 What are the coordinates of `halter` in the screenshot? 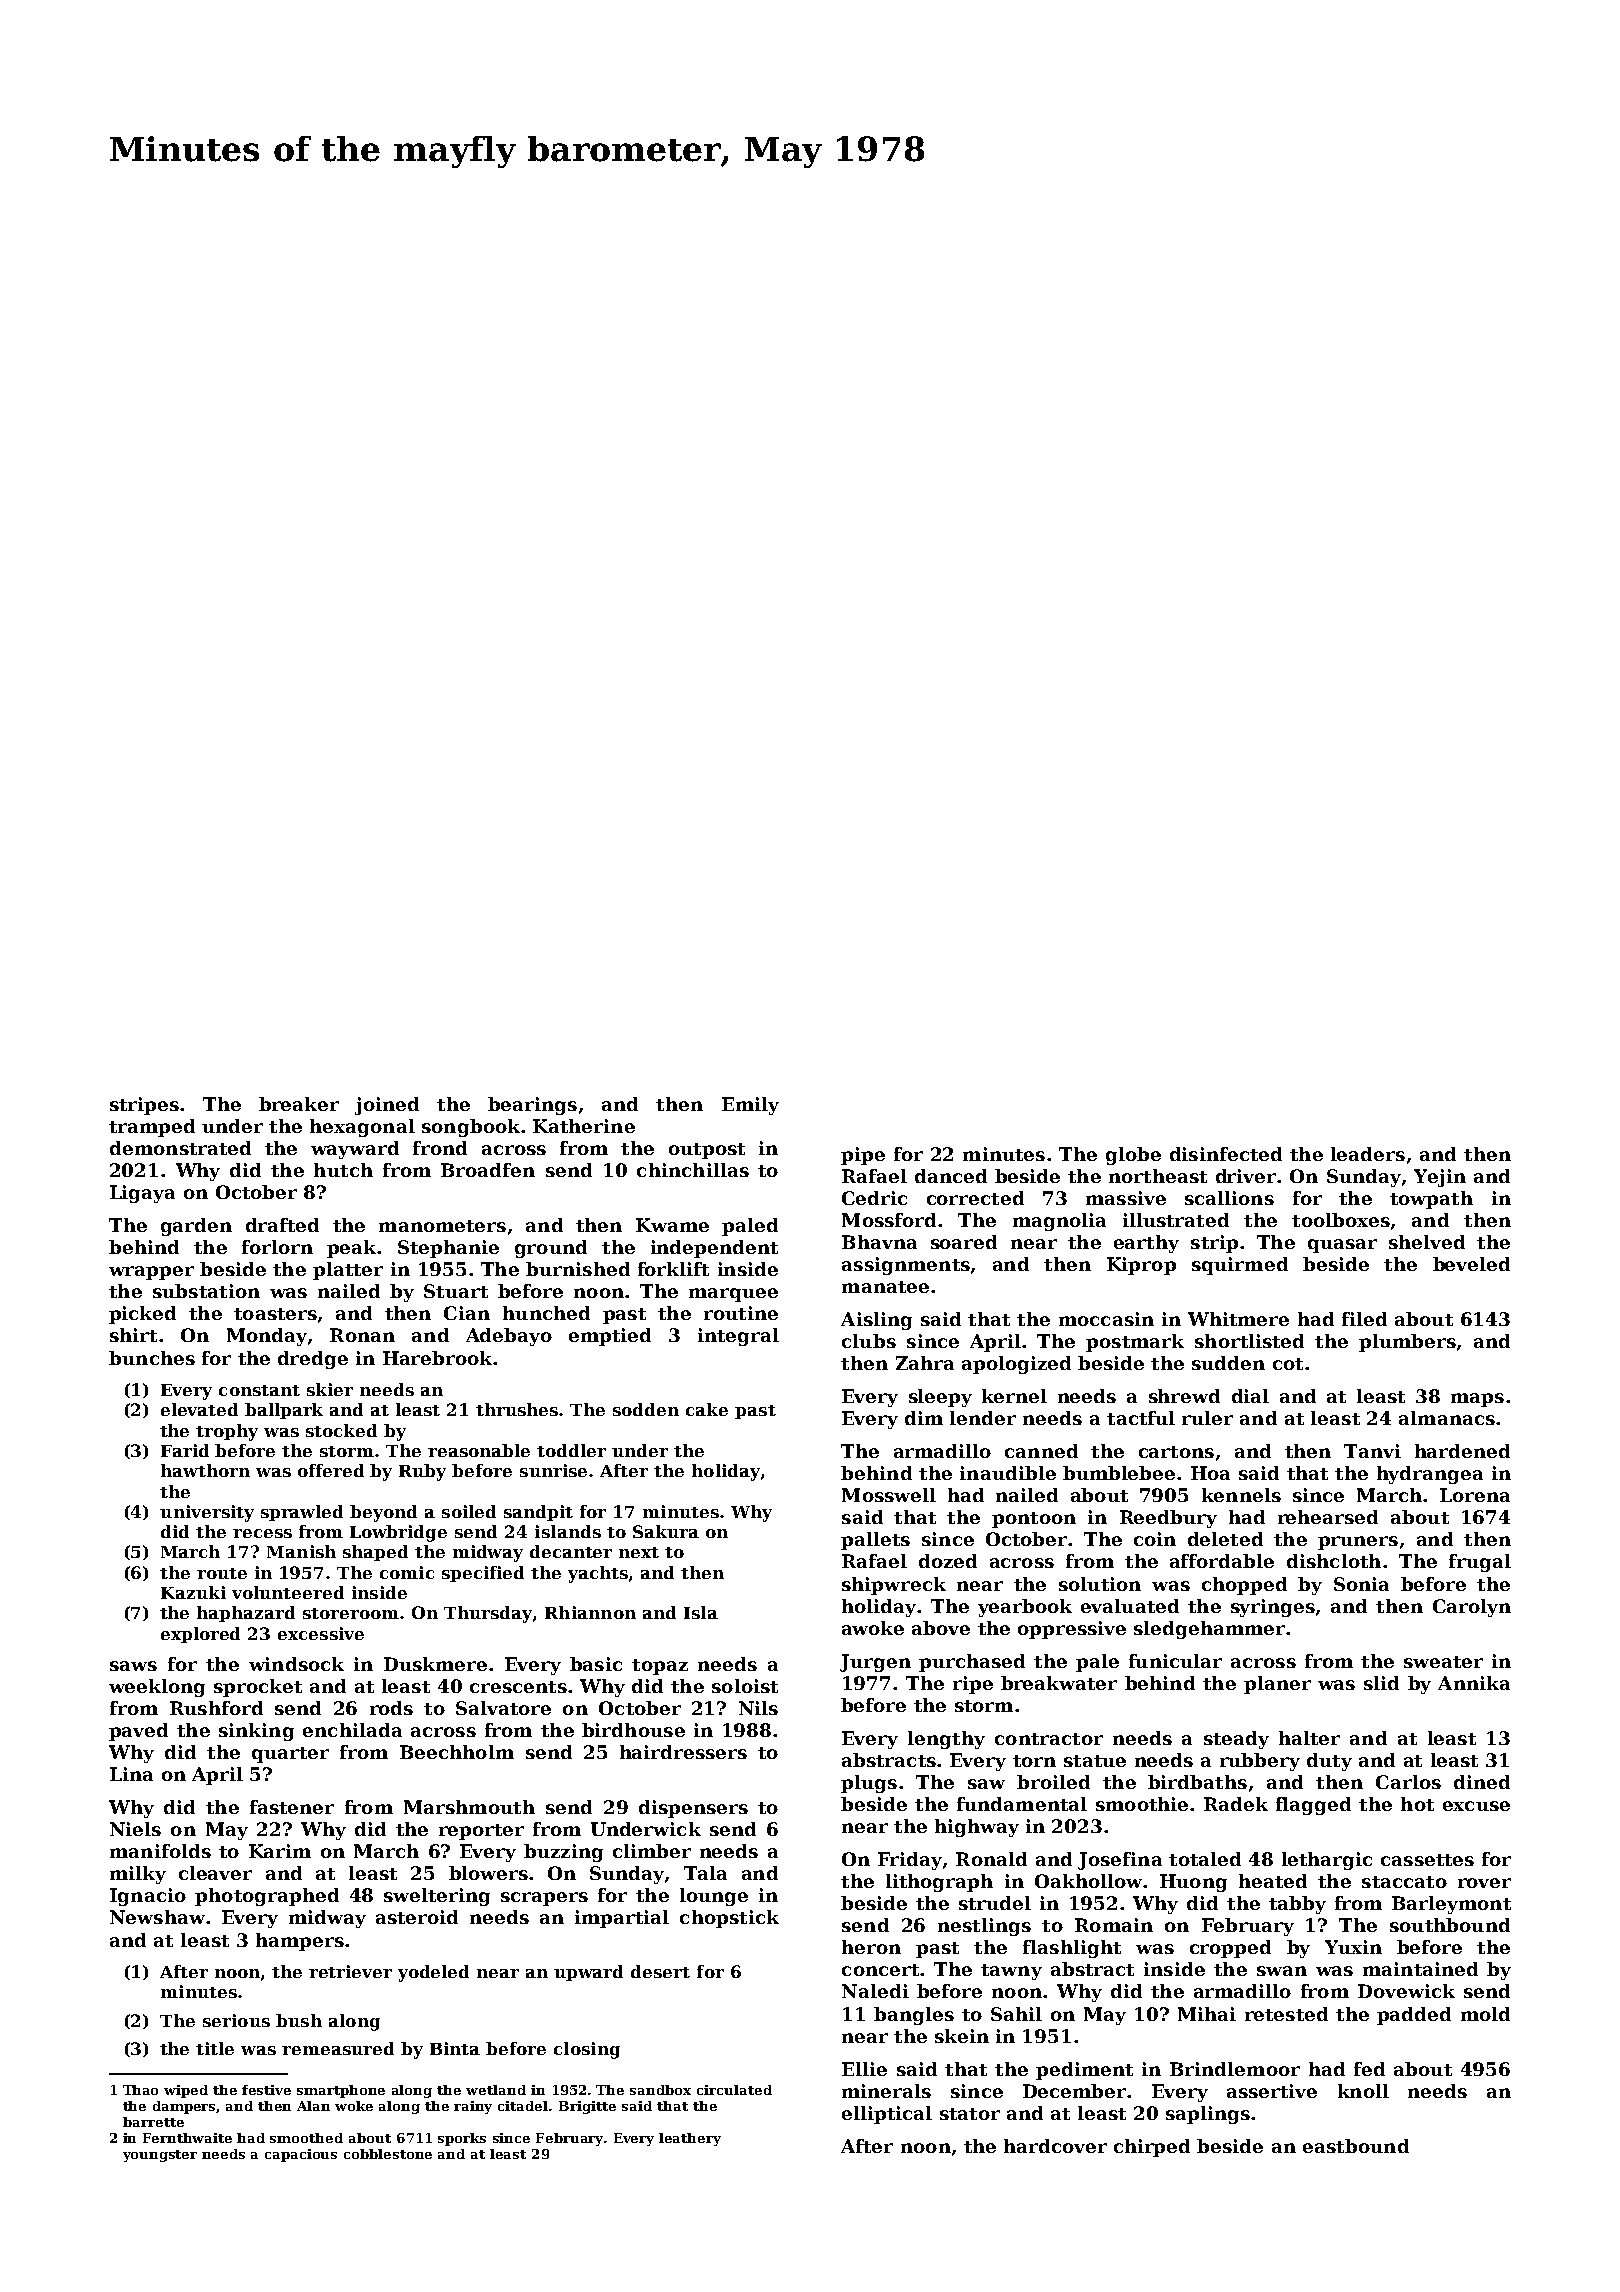 It's located at (1309, 1738).
